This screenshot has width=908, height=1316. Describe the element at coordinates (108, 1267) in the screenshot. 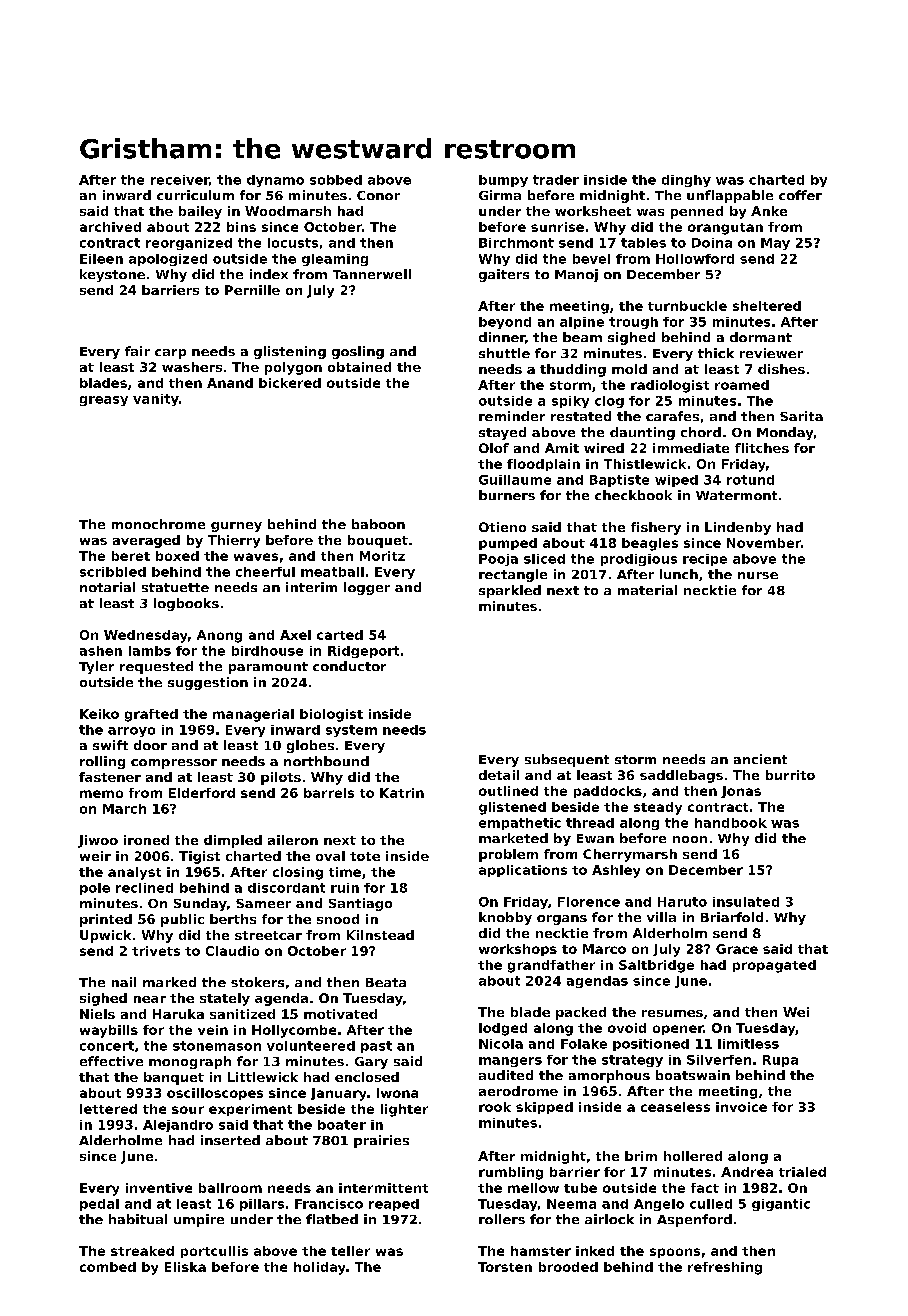

I see `combed` at that location.
